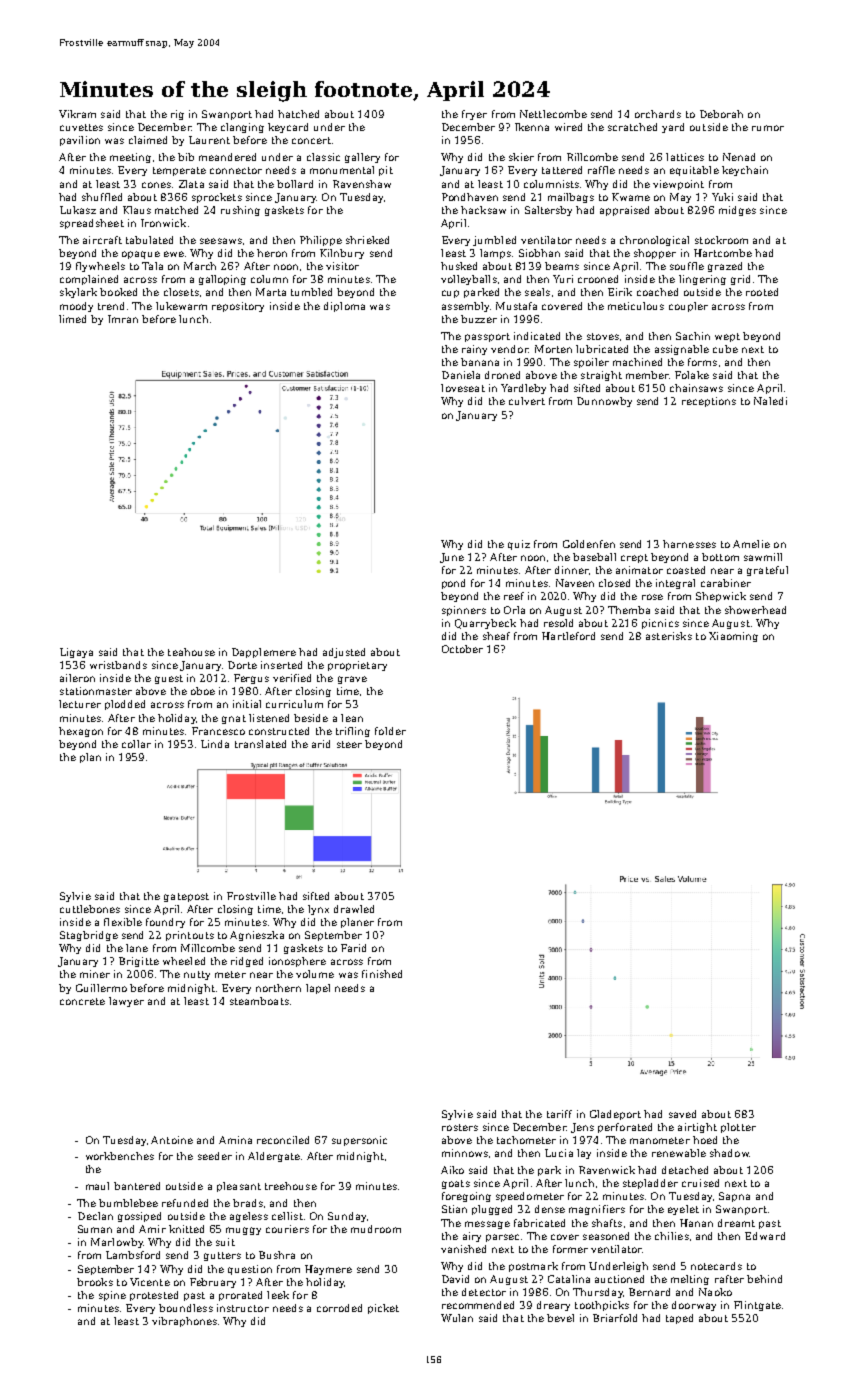  I want to click on lawyer, so click(126, 1002).
